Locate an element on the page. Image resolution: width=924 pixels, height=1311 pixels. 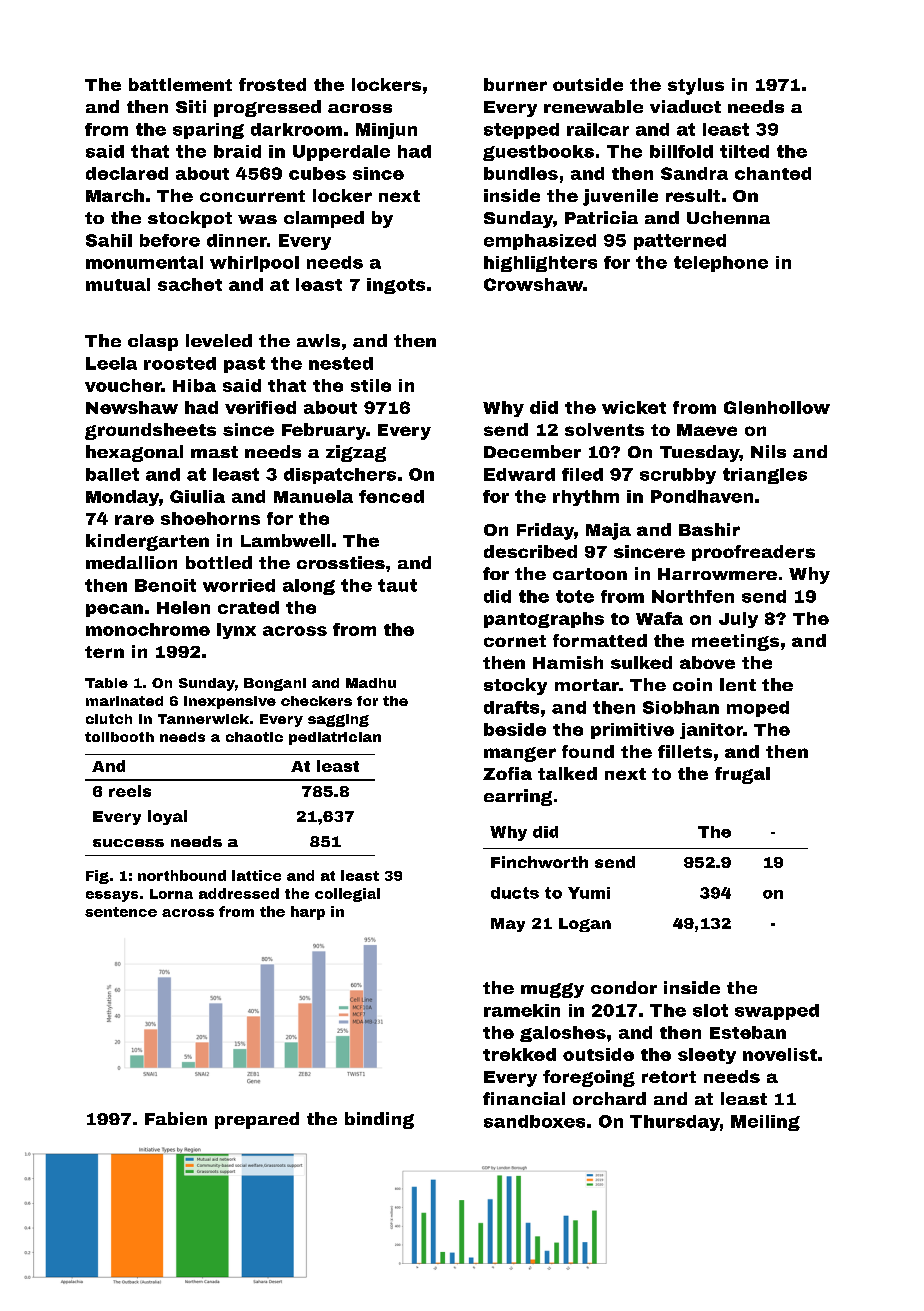
stylus is located at coordinates (696, 86).
